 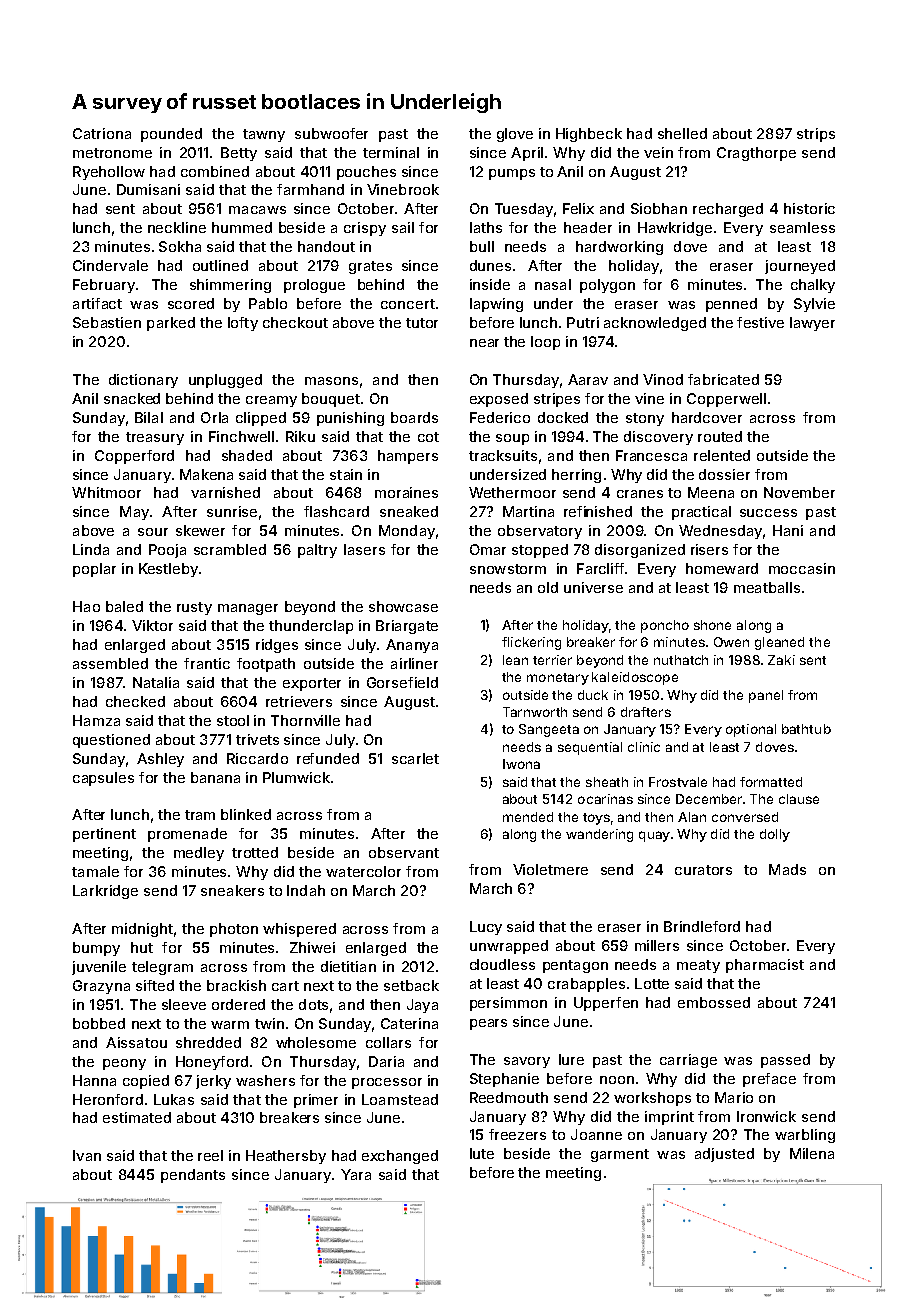 I want to click on pendants, so click(x=193, y=1176).
